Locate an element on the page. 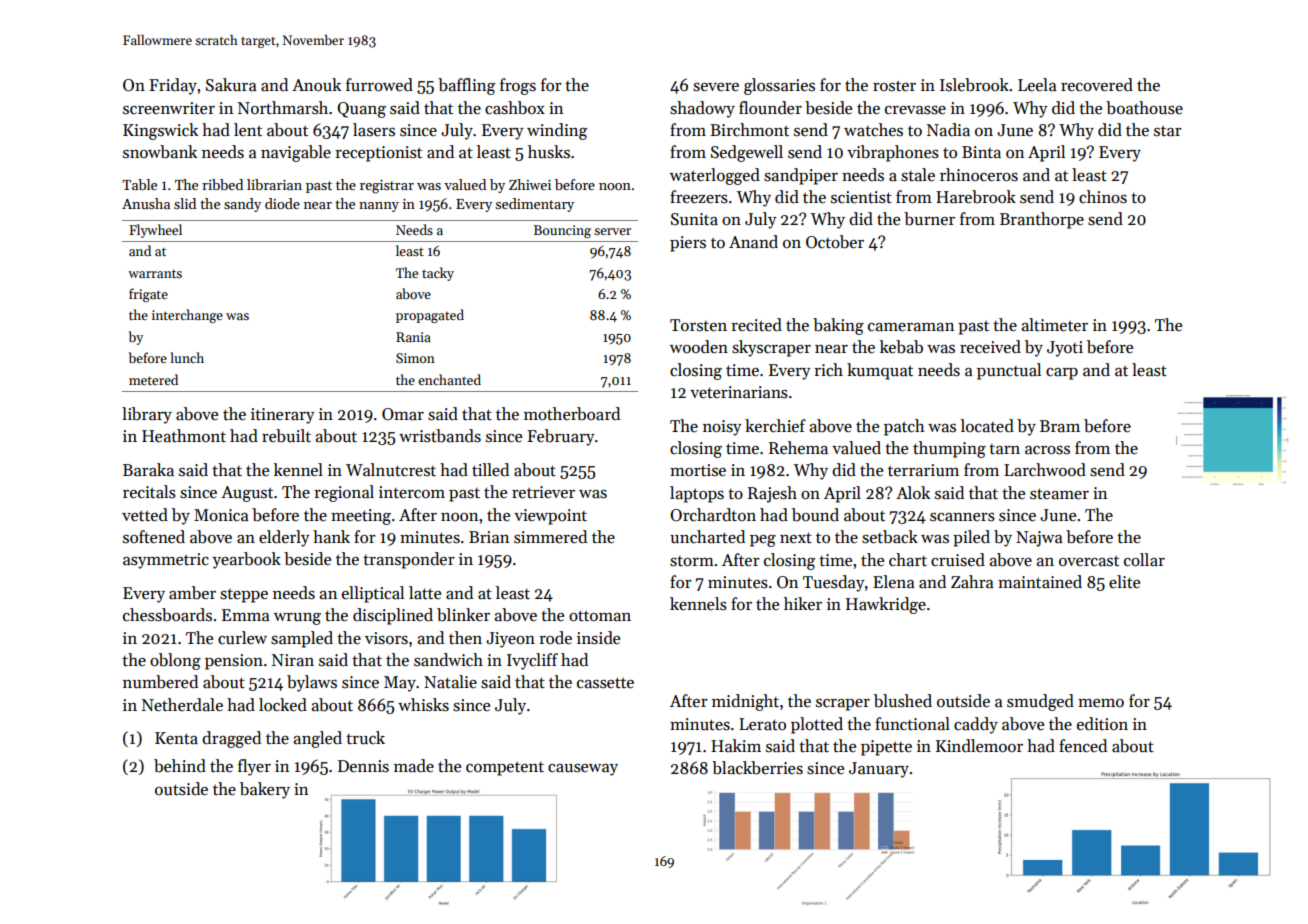  recovered is located at coordinates (1097, 85).
